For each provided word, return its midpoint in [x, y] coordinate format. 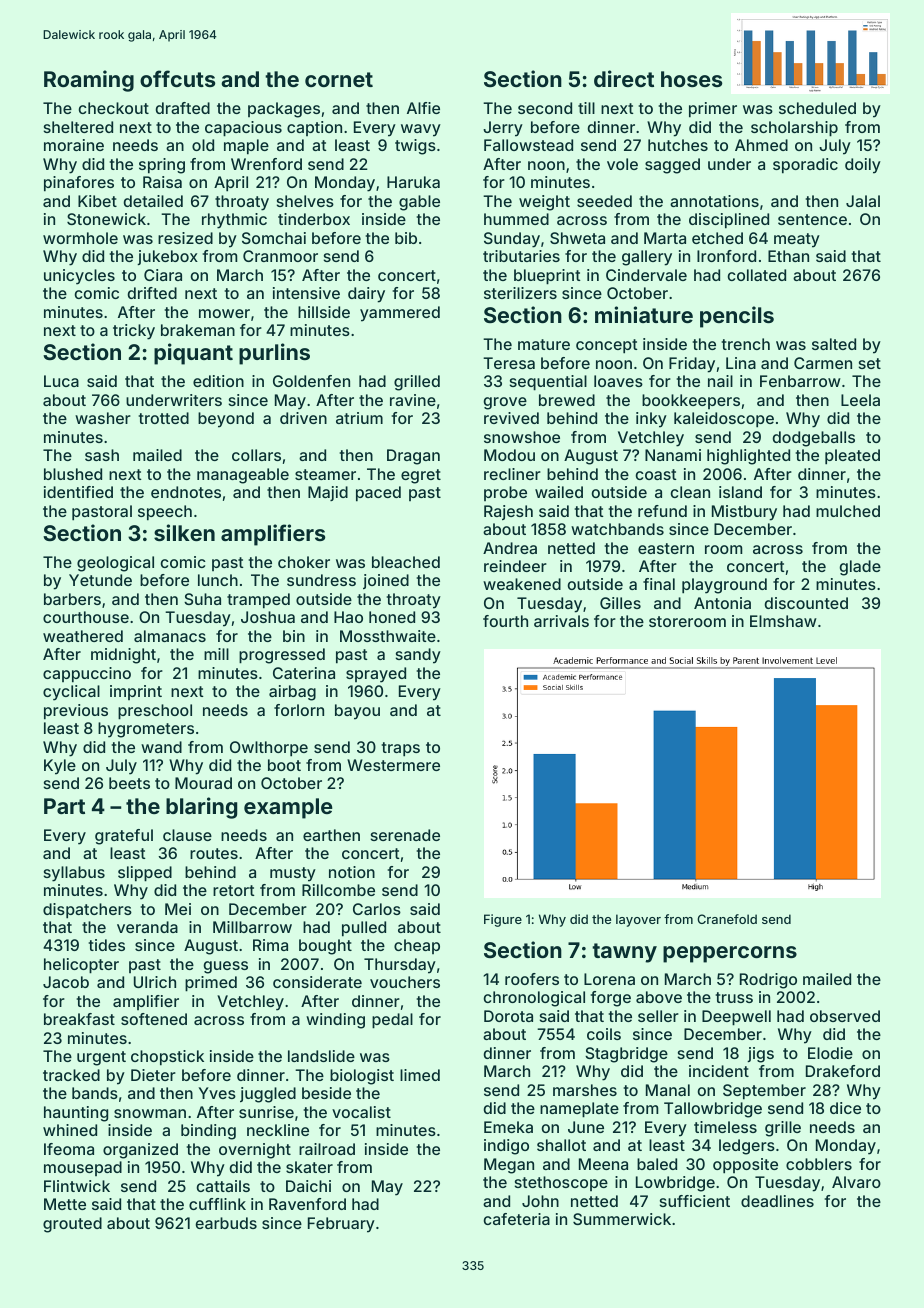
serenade [405, 835]
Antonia [722, 603]
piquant [193, 354]
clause [187, 835]
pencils [737, 317]
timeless [725, 1127]
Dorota [508, 1016]
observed [845, 1016]
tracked [71, 1075]
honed [392, 617]
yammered [400, 314]
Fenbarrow [800, 381]
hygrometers [146, 730]
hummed [516, 219]
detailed [153, 201]
